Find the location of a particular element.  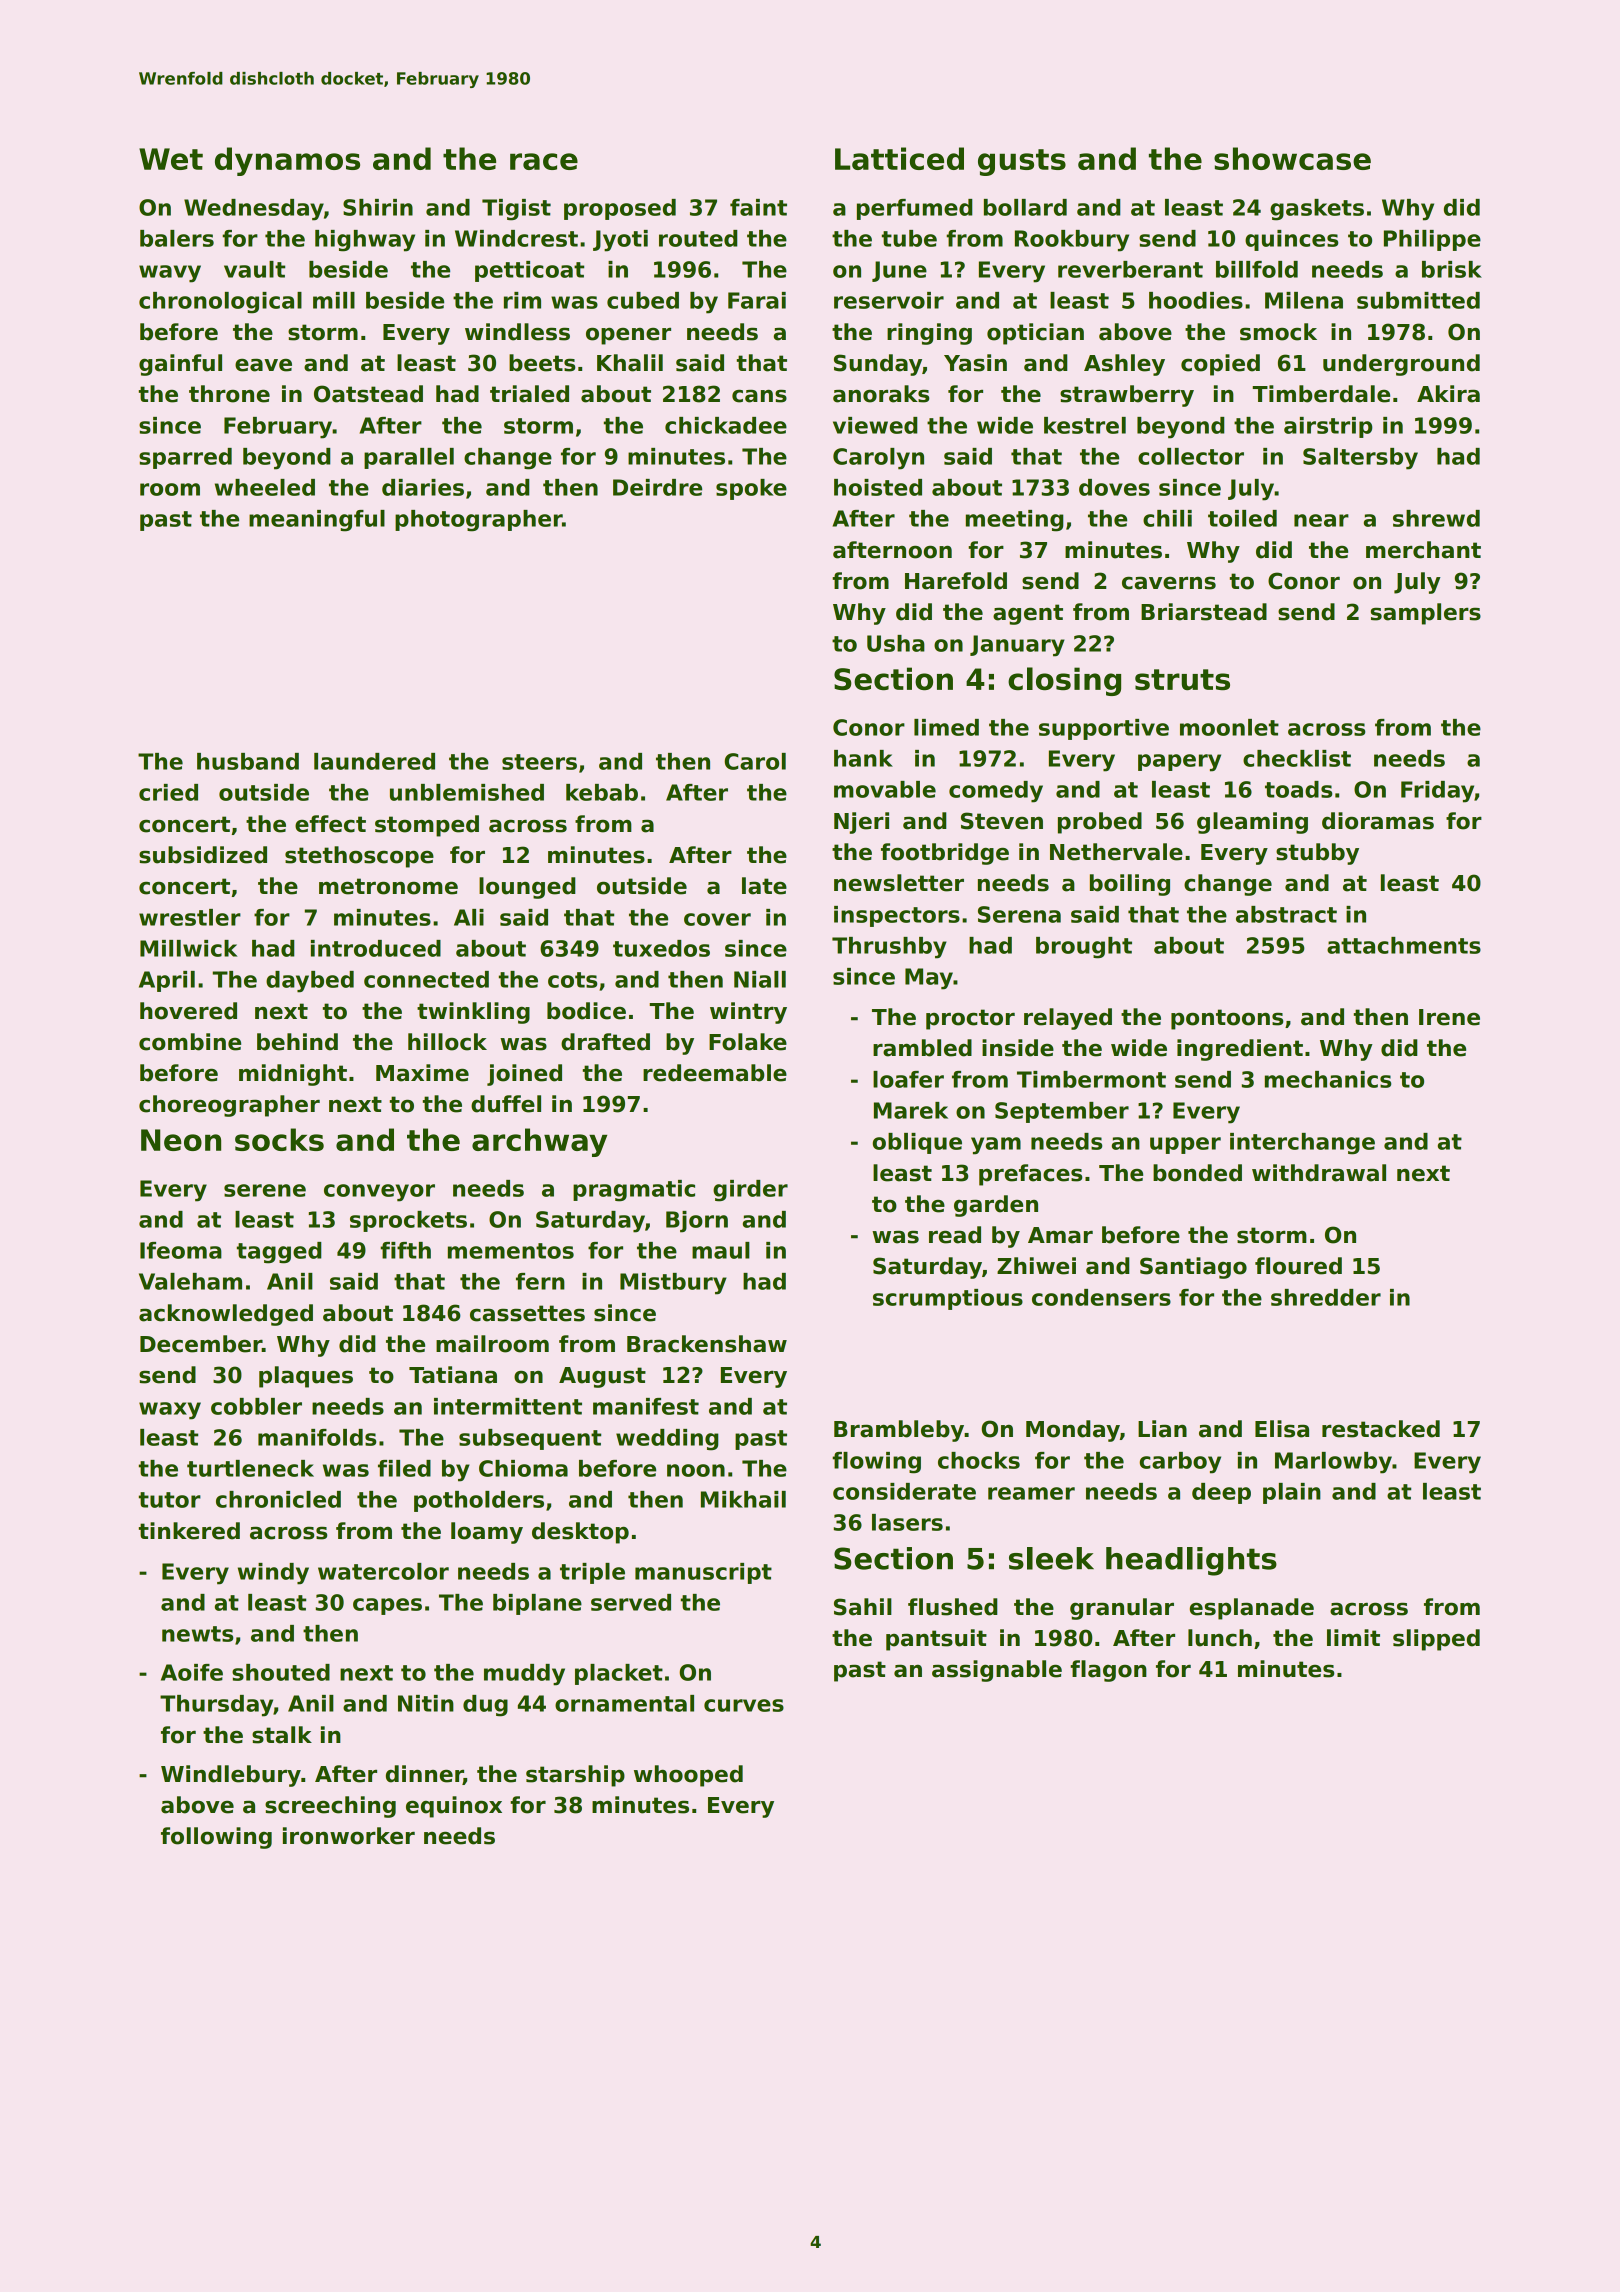

flagon is located at coordinates (1108, 1671).
